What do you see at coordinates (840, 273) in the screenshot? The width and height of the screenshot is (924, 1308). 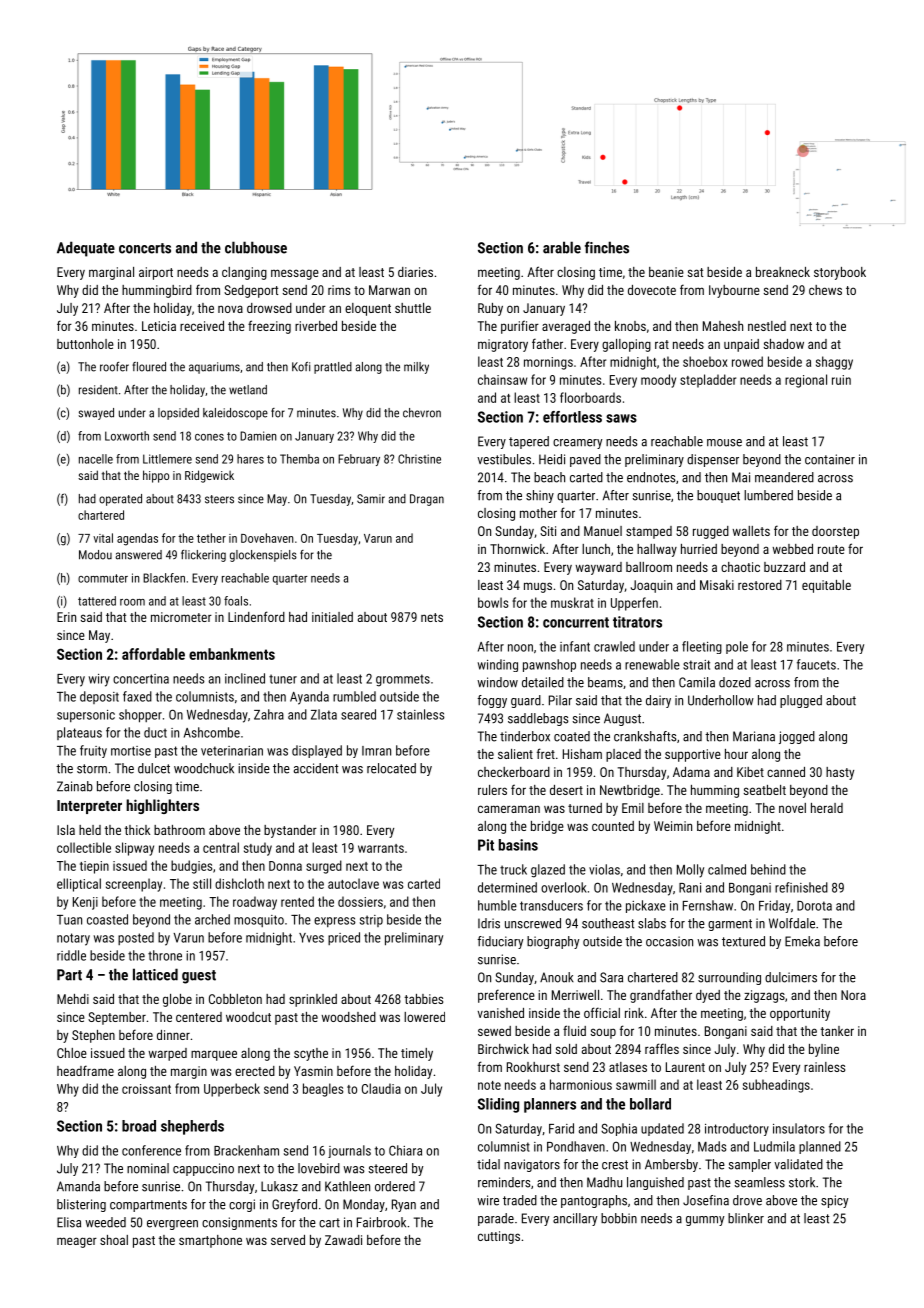 I see `storybook` at bounding box center [840, 273].
